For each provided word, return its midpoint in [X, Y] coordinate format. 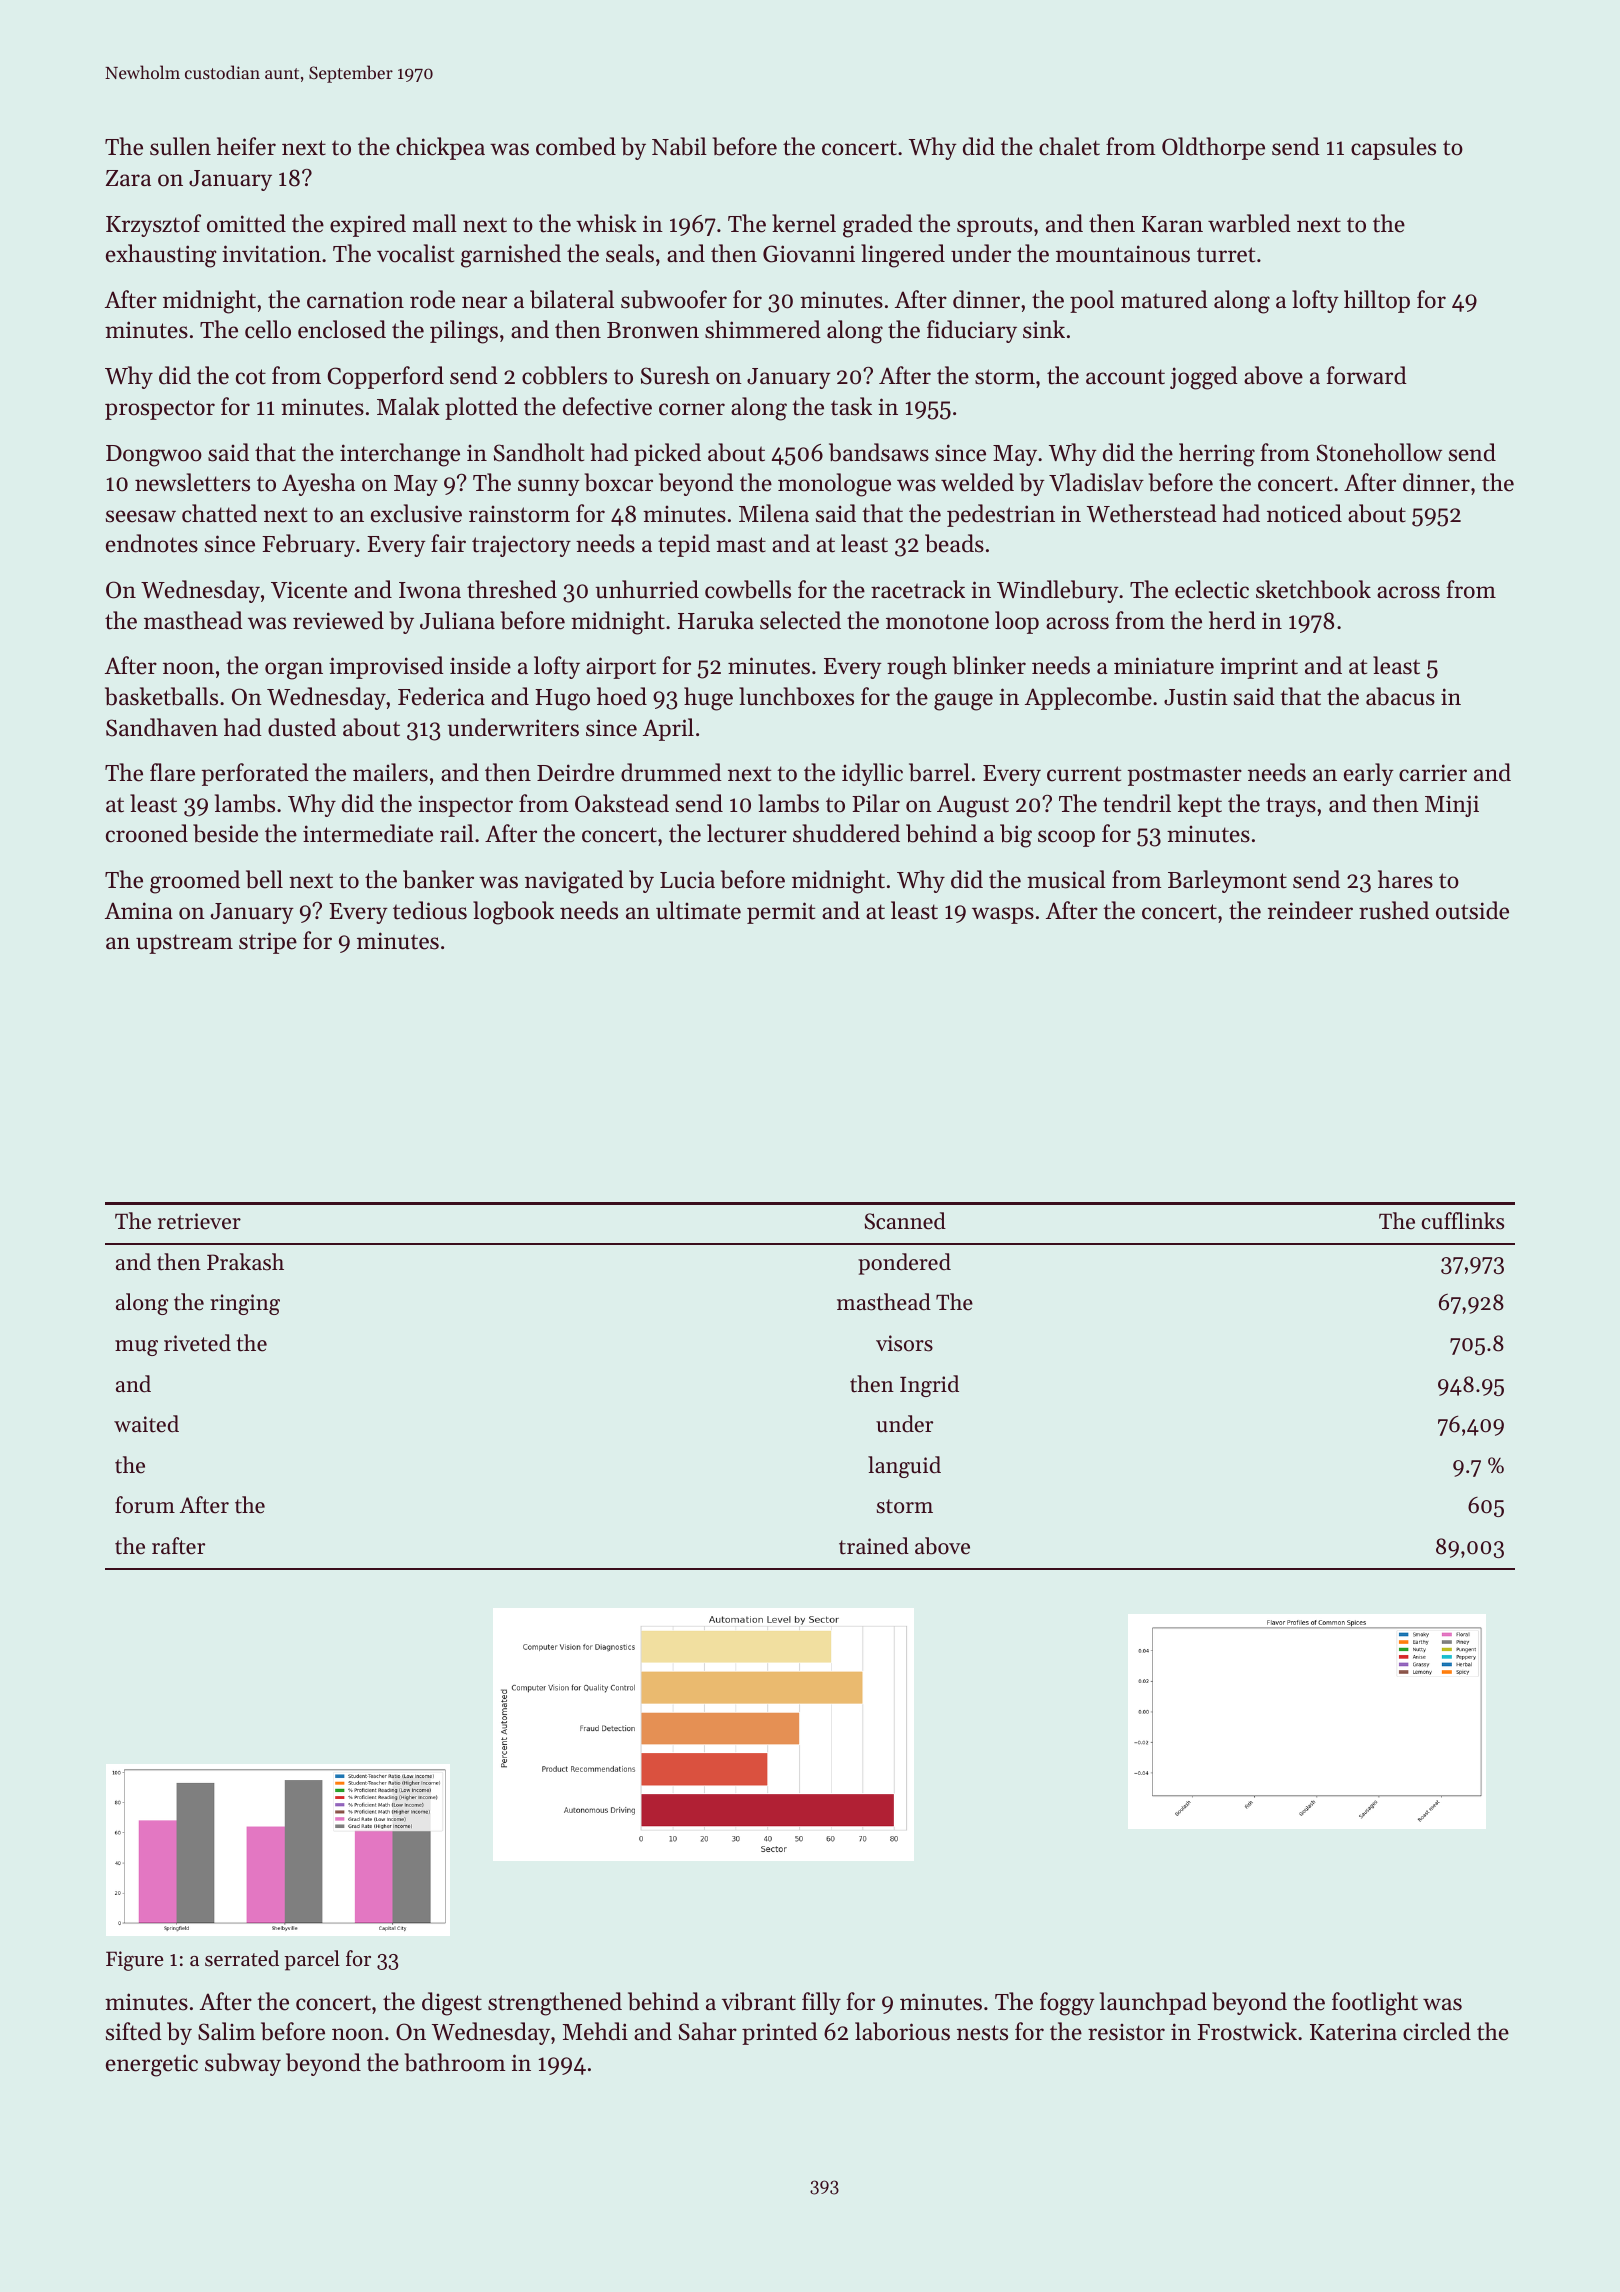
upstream [184, 944]
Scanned [905, 1221]
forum [145, 1505]
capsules [1393, 148]
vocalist [415, 253]
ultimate [698, 910]
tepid [684, 545]
